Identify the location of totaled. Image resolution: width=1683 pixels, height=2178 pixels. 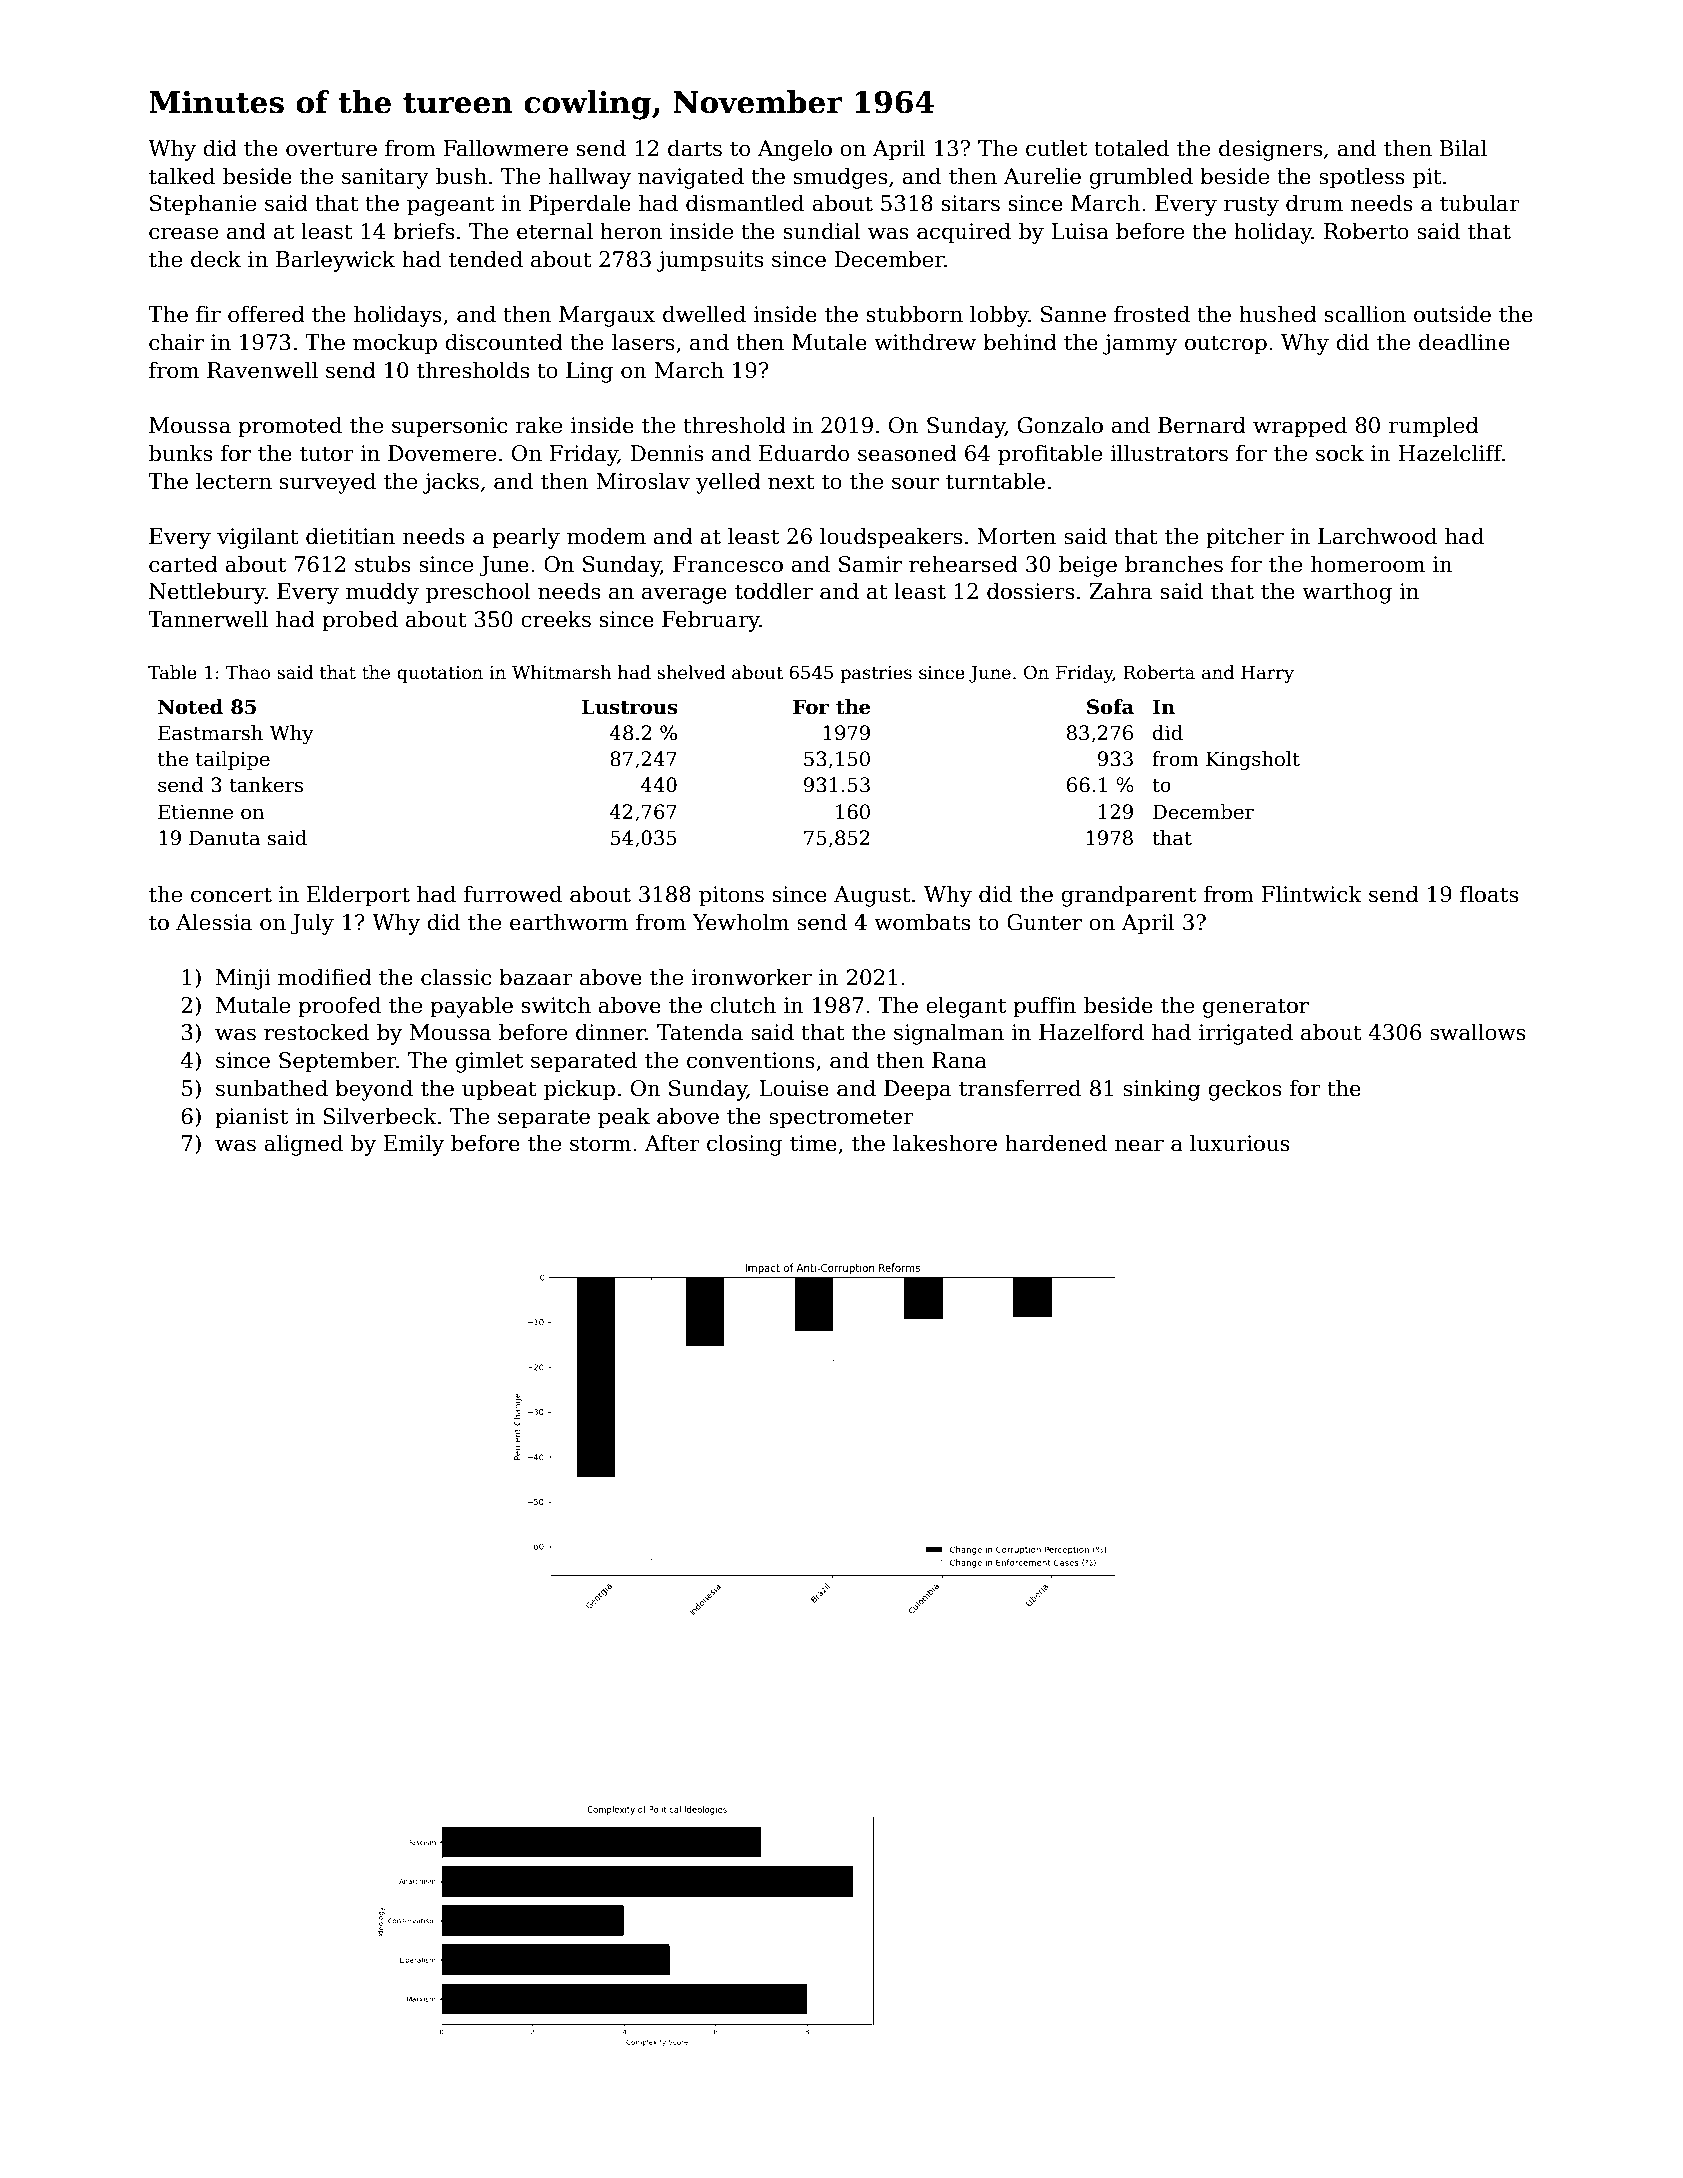
(1131, 148).
